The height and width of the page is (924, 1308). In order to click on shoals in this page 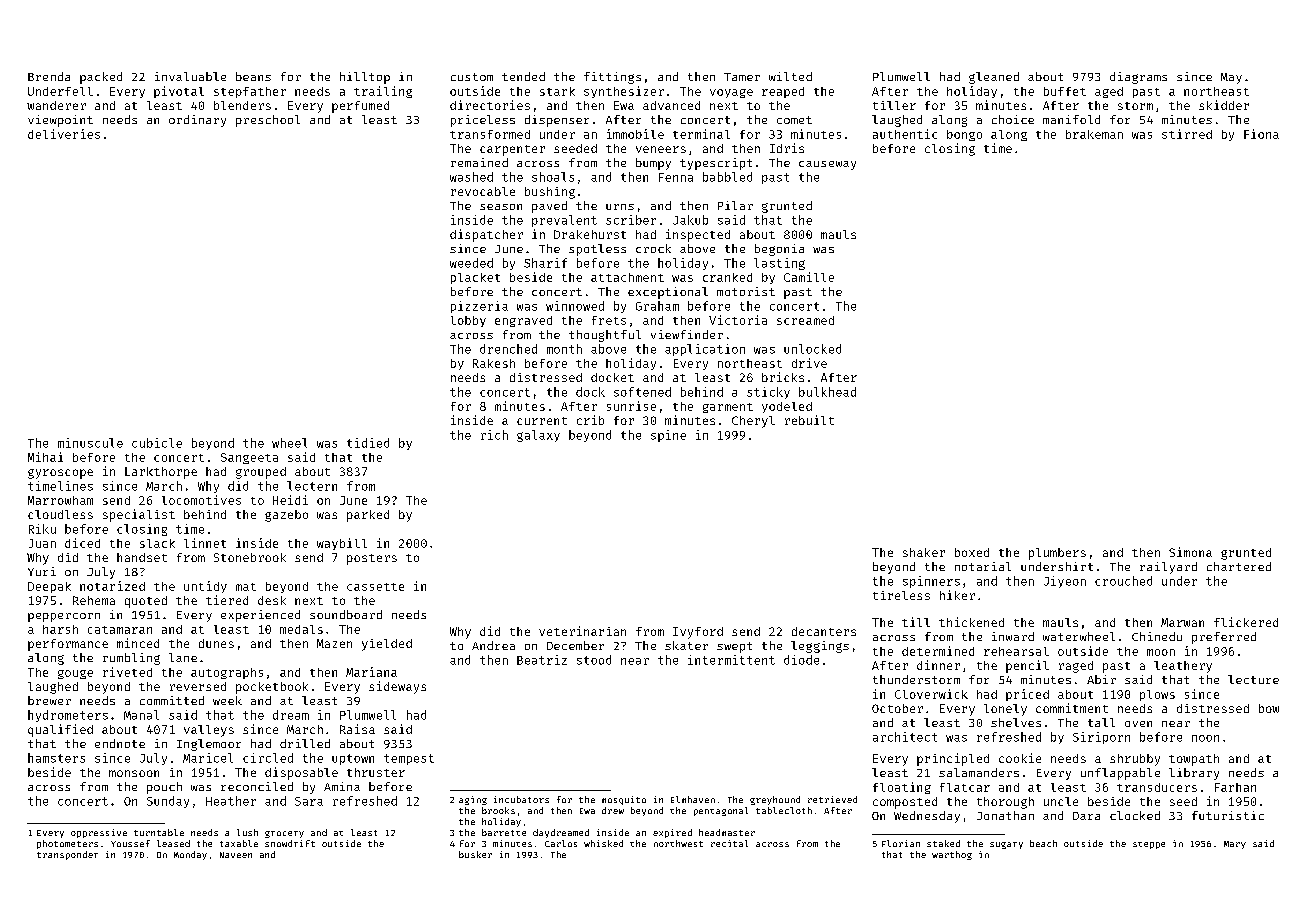, I will do `click(553, 177)`.
